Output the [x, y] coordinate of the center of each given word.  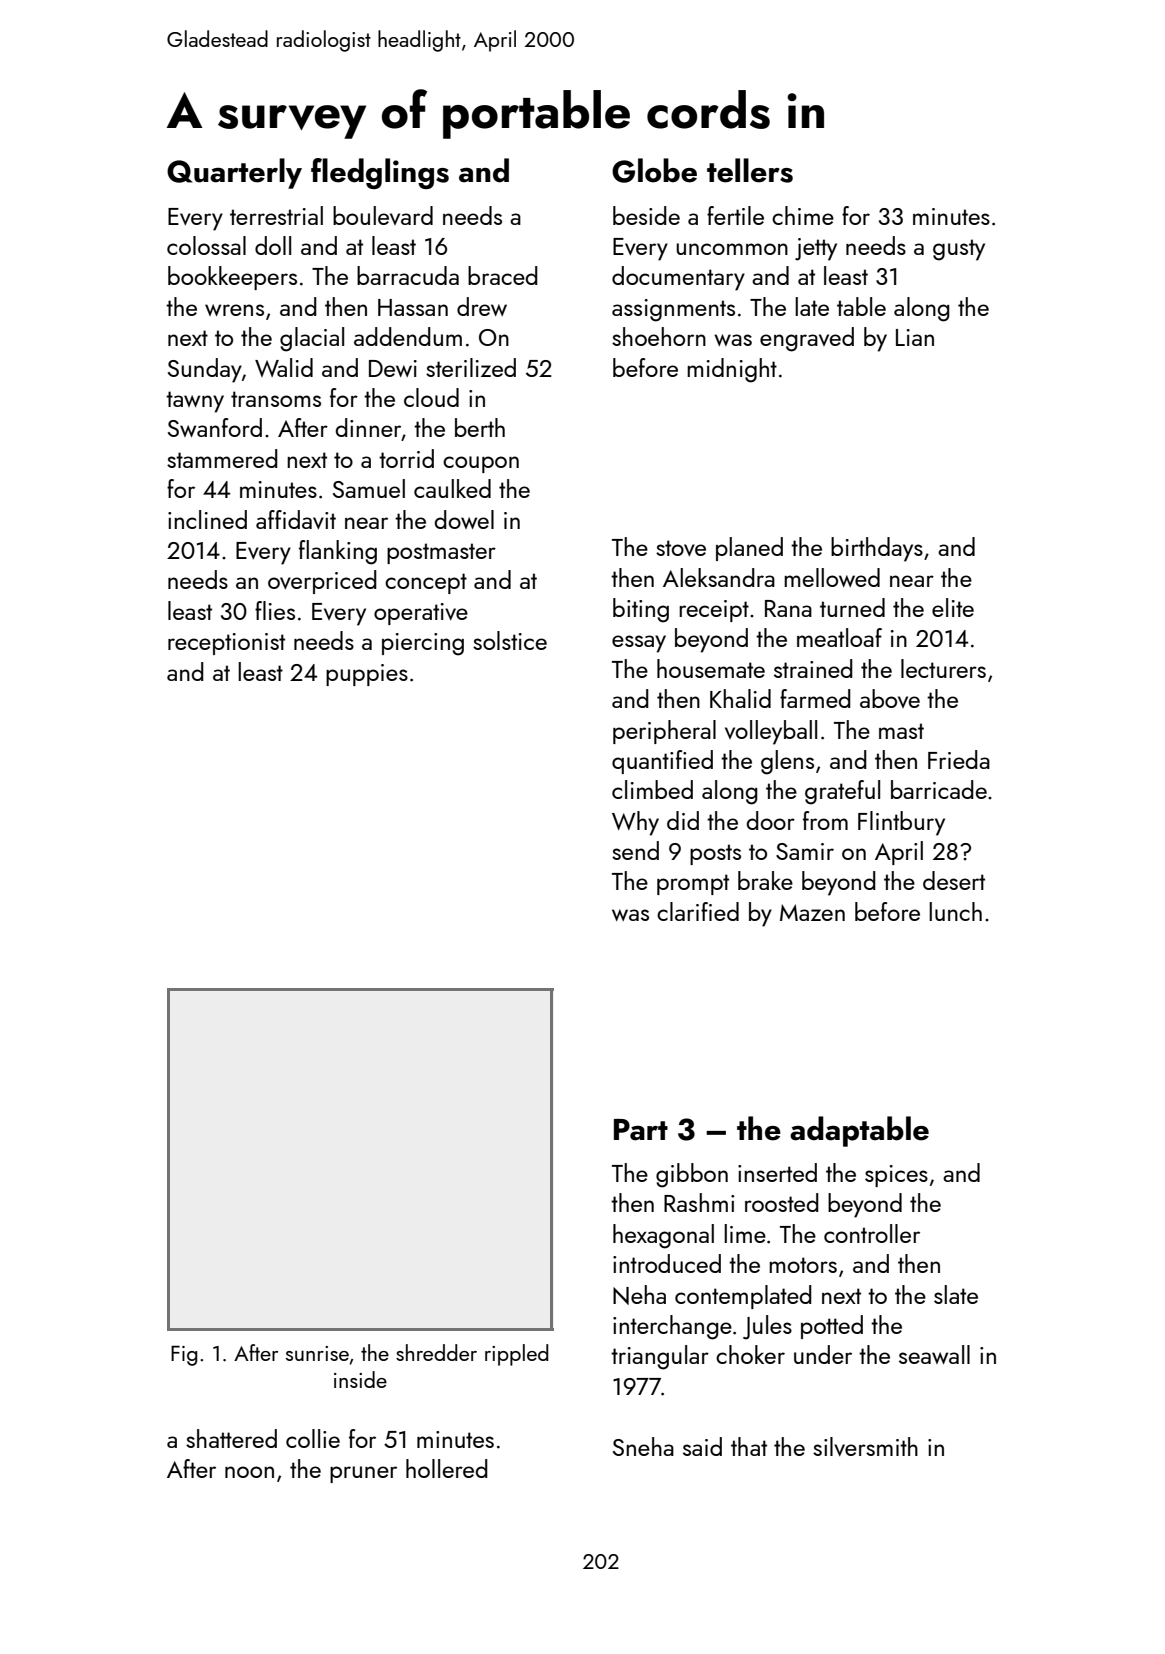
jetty [816, 249]
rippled [516, 1355]
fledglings [380, 173]
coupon [481, 464]
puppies [367, 675]
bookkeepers [232, 278]
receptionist [226, 644]
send [635, 850]
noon [249, 1472]
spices [896, 1176]
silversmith [865, 1446]
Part [641, 1130]
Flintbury [901, 823]
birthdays [877, 549]
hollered [447, 1468]
